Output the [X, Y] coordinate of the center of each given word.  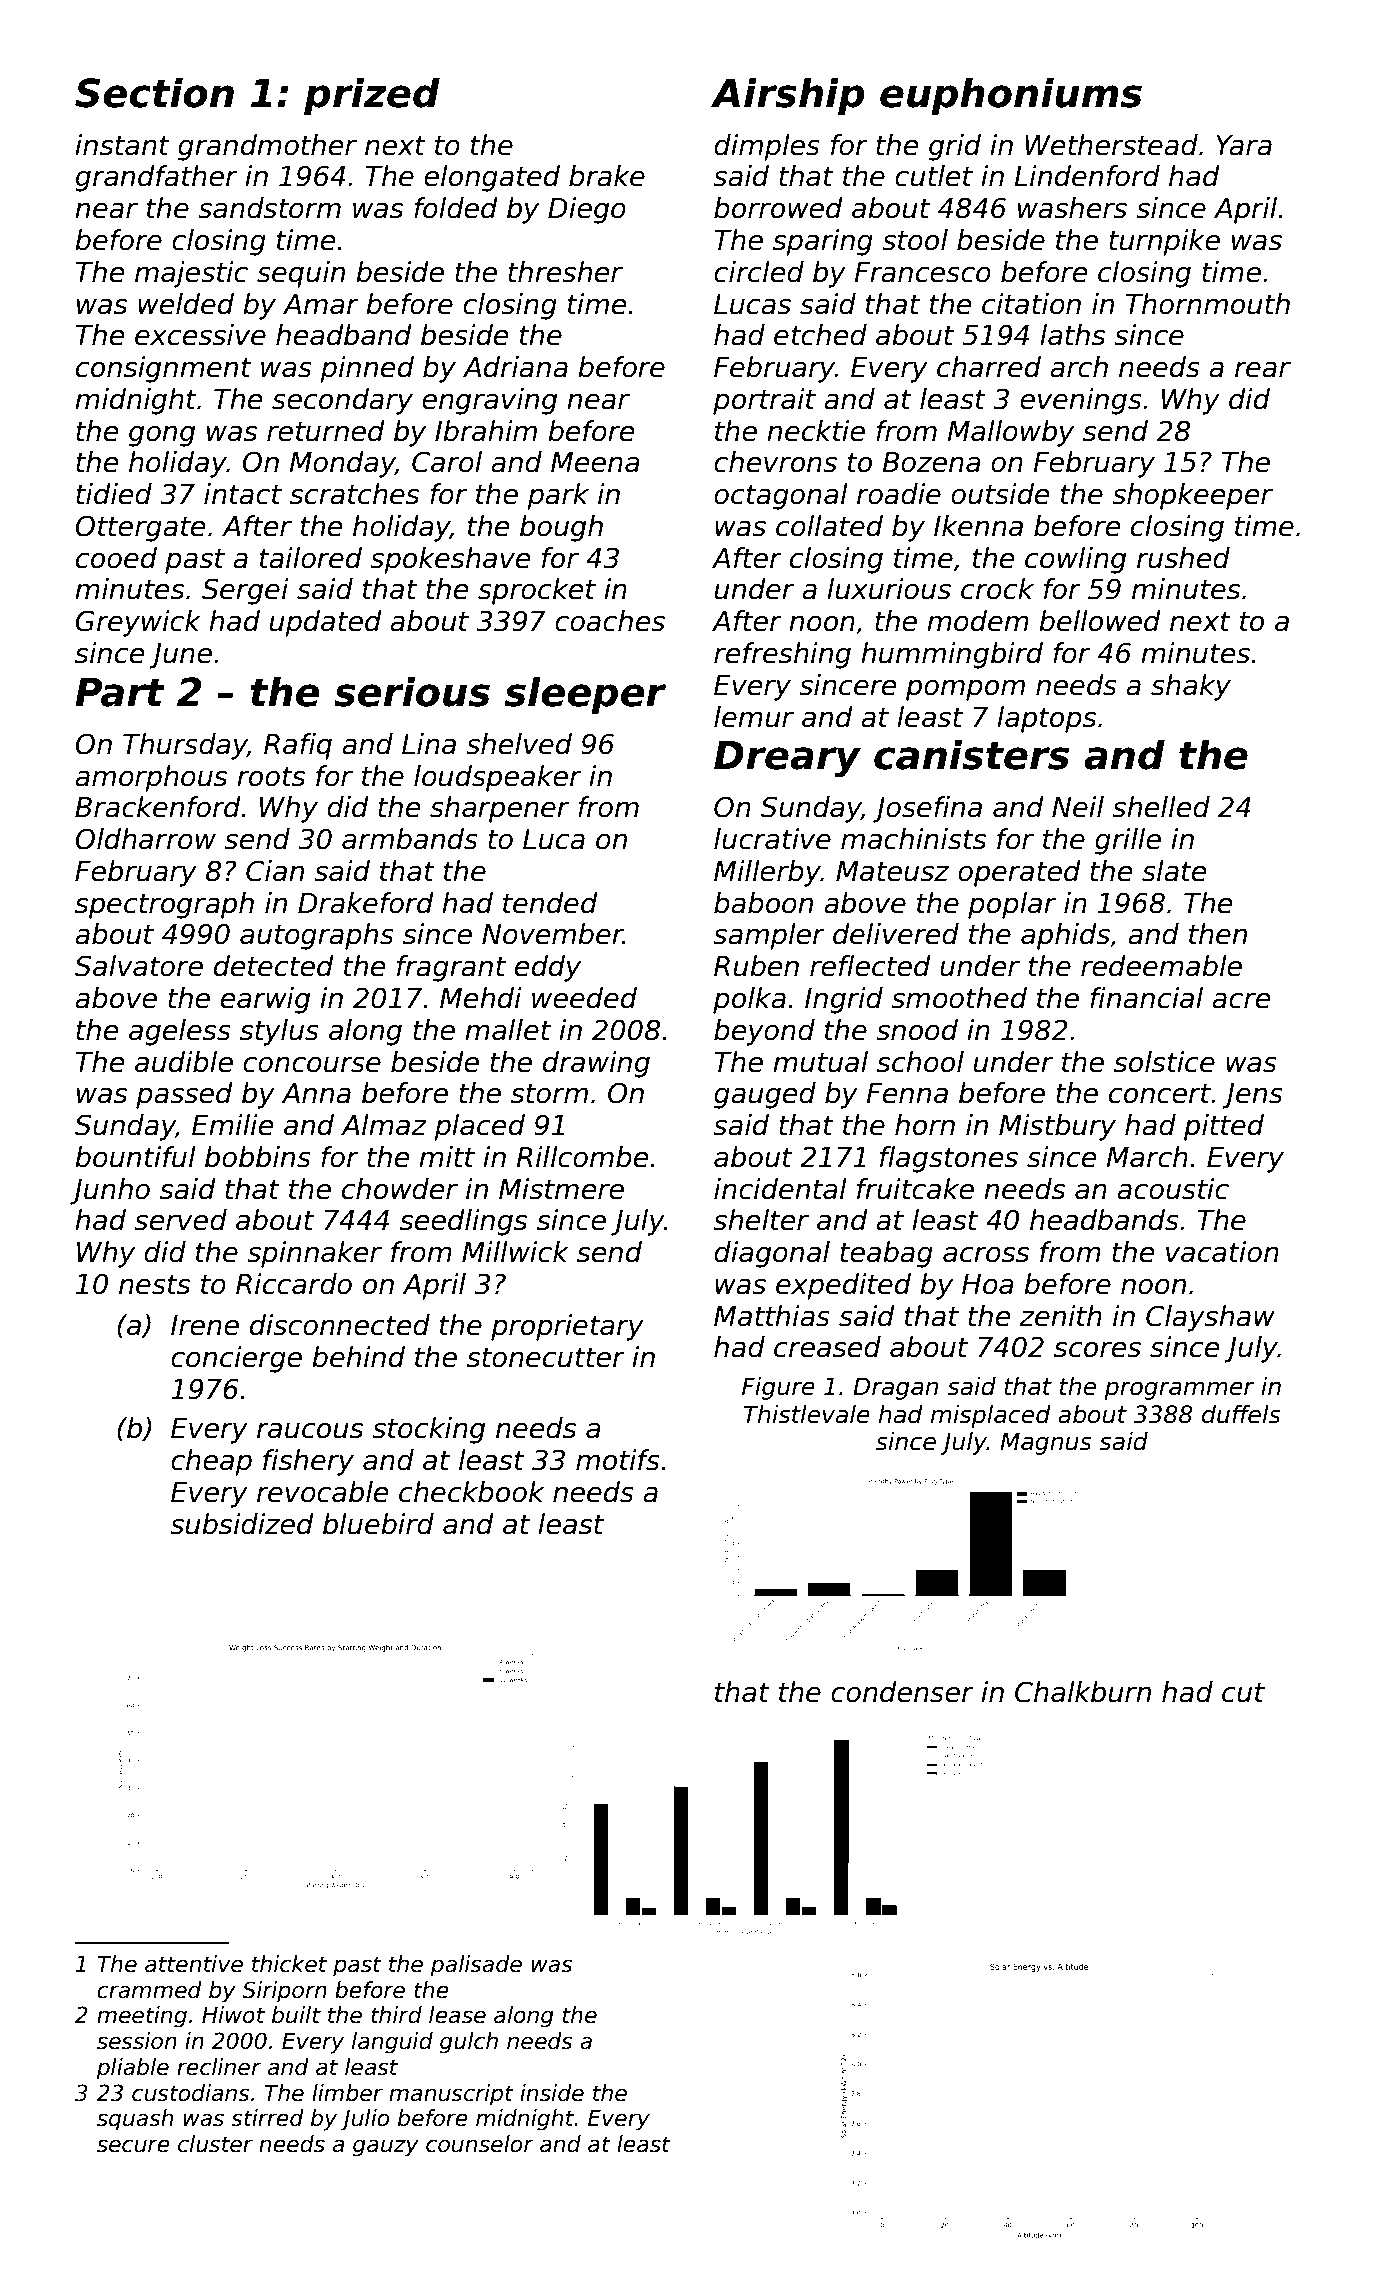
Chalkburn [1083, 1692]
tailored [311, 558]
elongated [492, 178]
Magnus [1046, 1443]
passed [184, 1095]
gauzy [386, 2148]
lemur [754, 717]
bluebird [378, 1524]
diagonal [772, 1254]
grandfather [156, 178]
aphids [1065, 936]
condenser [902, 1692]
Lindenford [1087, 176]
